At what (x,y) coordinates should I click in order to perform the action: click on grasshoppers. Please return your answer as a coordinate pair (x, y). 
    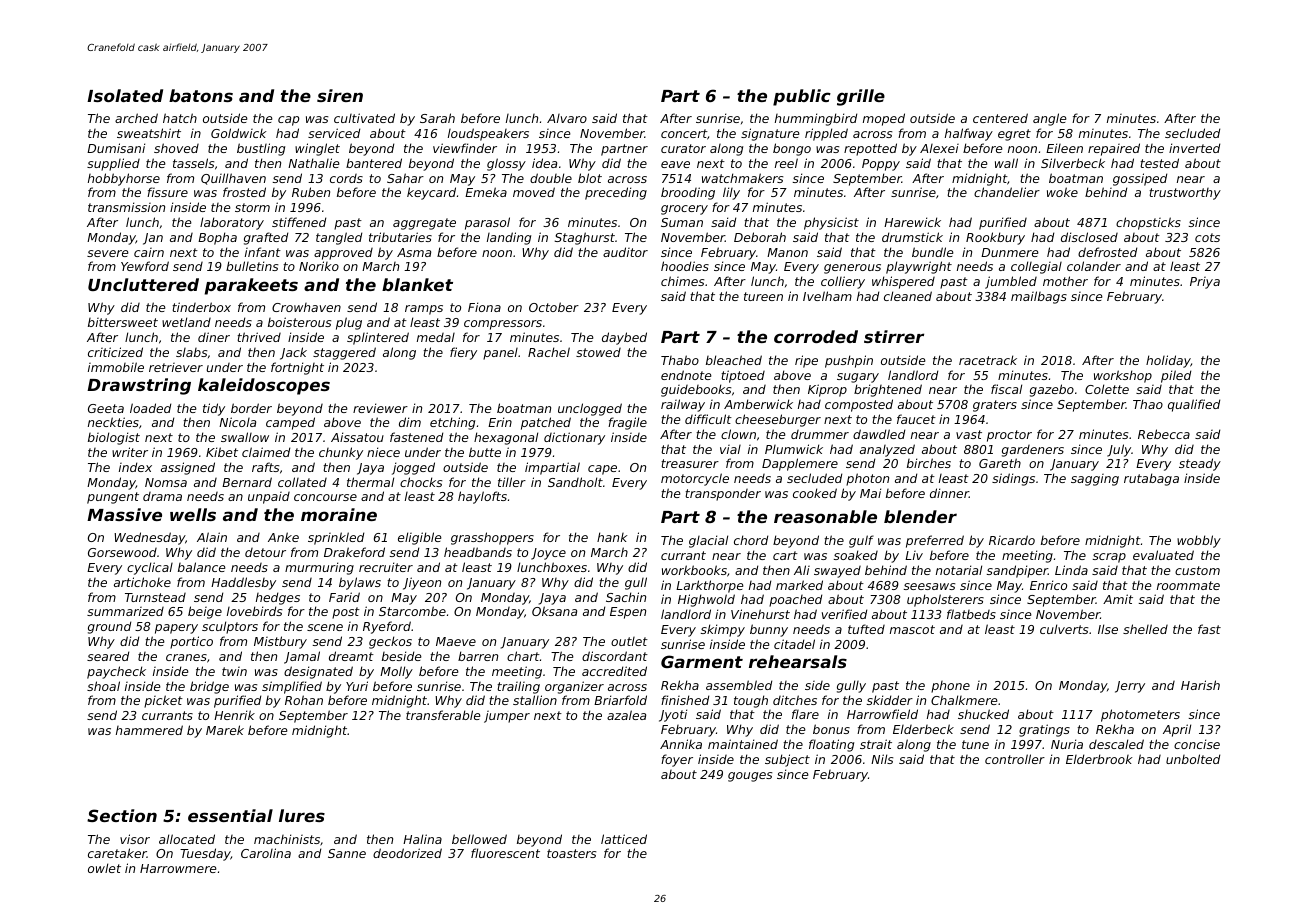
    Looking at the image, I should click on (492, 538).
